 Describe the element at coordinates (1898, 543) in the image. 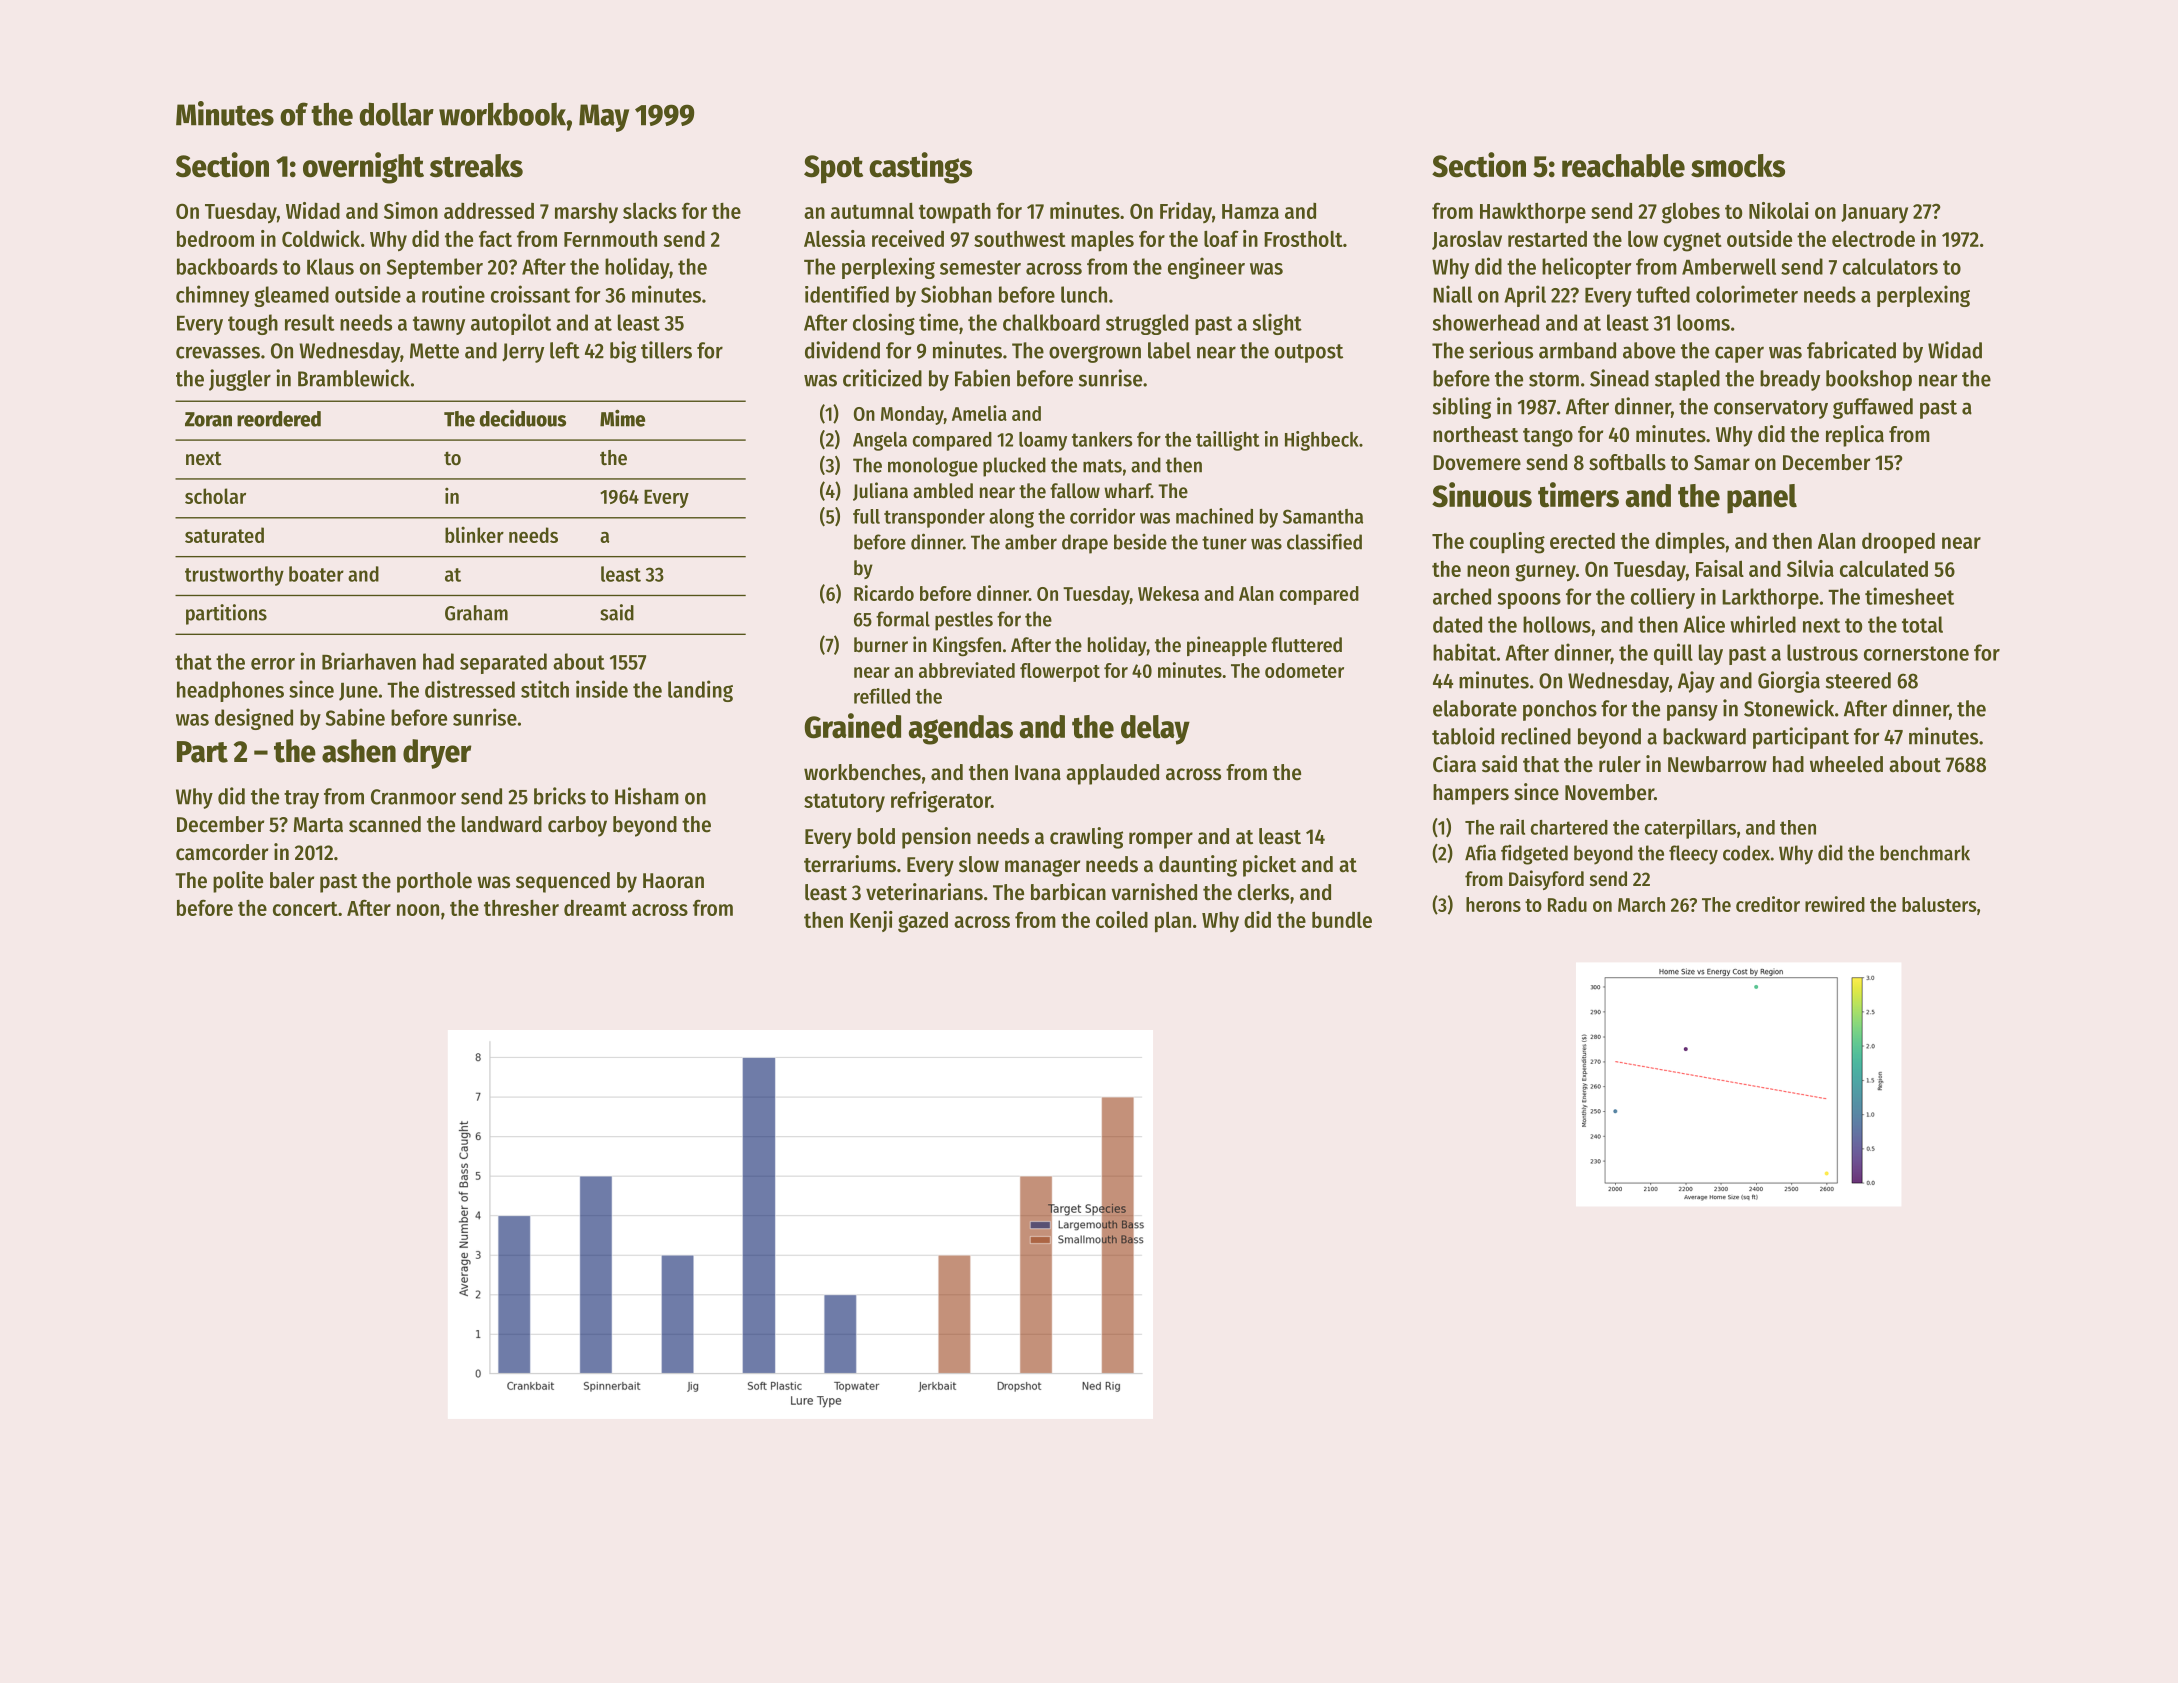

I see `drooped` at that location.
